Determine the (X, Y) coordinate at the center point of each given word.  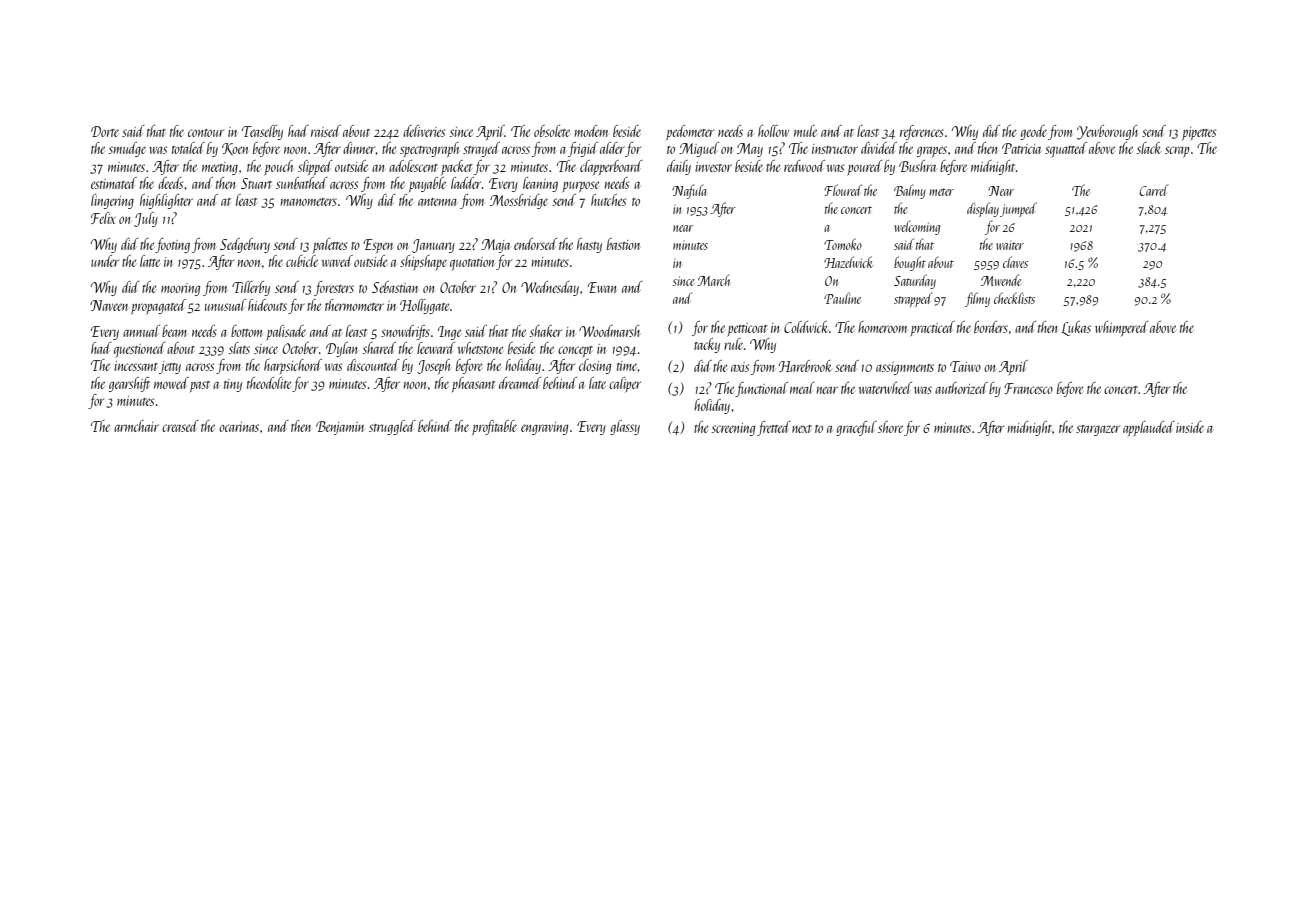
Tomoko (843, 244)
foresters (334, 288)
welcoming (917, 227)
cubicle (302, 261)
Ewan (602, 287)
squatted (1066, 150)
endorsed (536, 244)
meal (802, 388)
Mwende (1001, 280)
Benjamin (340, 428)
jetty (170, 367)
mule (805, 131)
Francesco (1028, 388)
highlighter (166, 201)
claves (1015, 262)
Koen (235, 149)
